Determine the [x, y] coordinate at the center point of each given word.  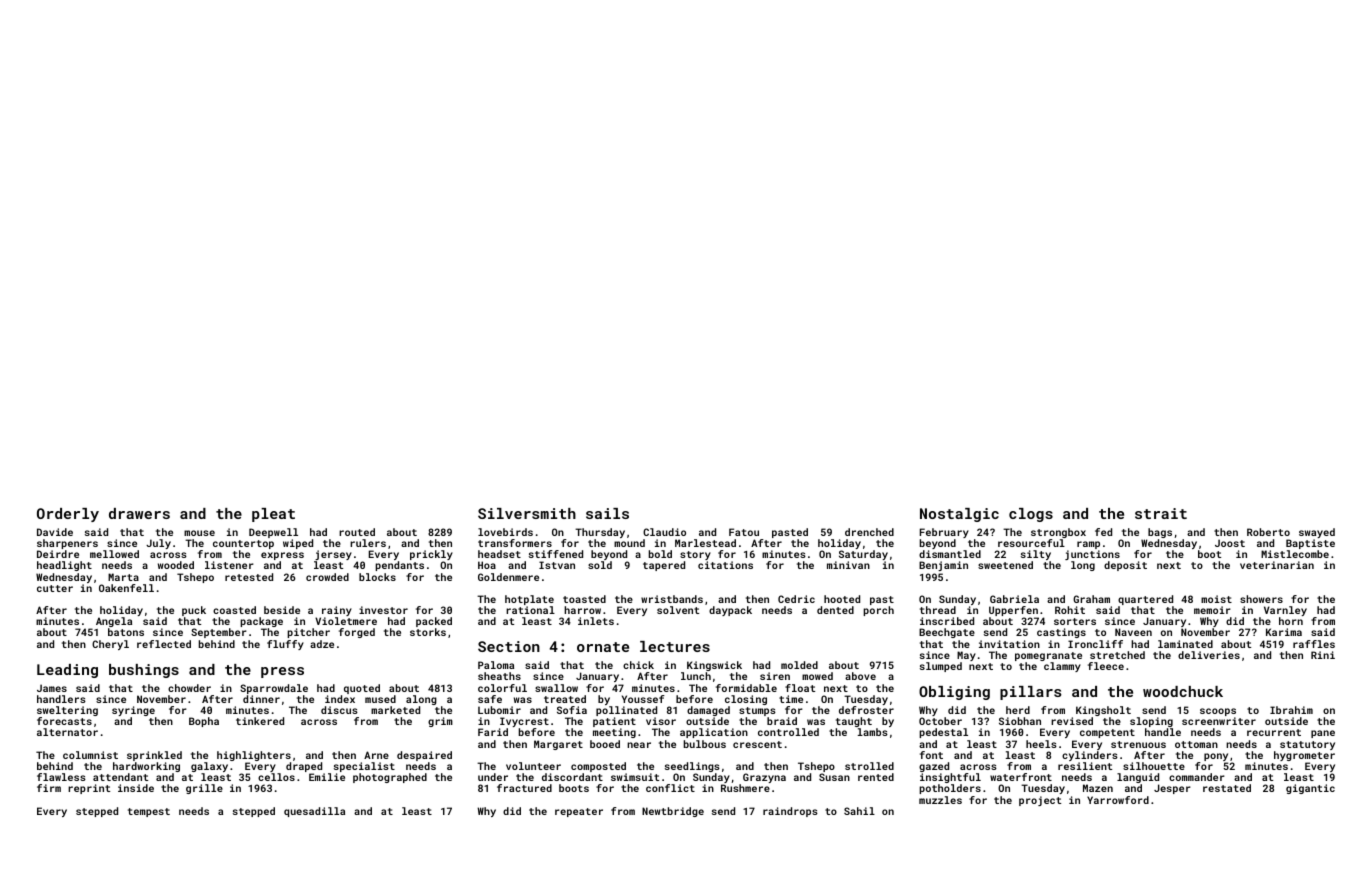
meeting [614, 733]
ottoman [1196, 744]
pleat [273, 515]
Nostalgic [959, 515]
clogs [1031, 515]
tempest [149, 812]
